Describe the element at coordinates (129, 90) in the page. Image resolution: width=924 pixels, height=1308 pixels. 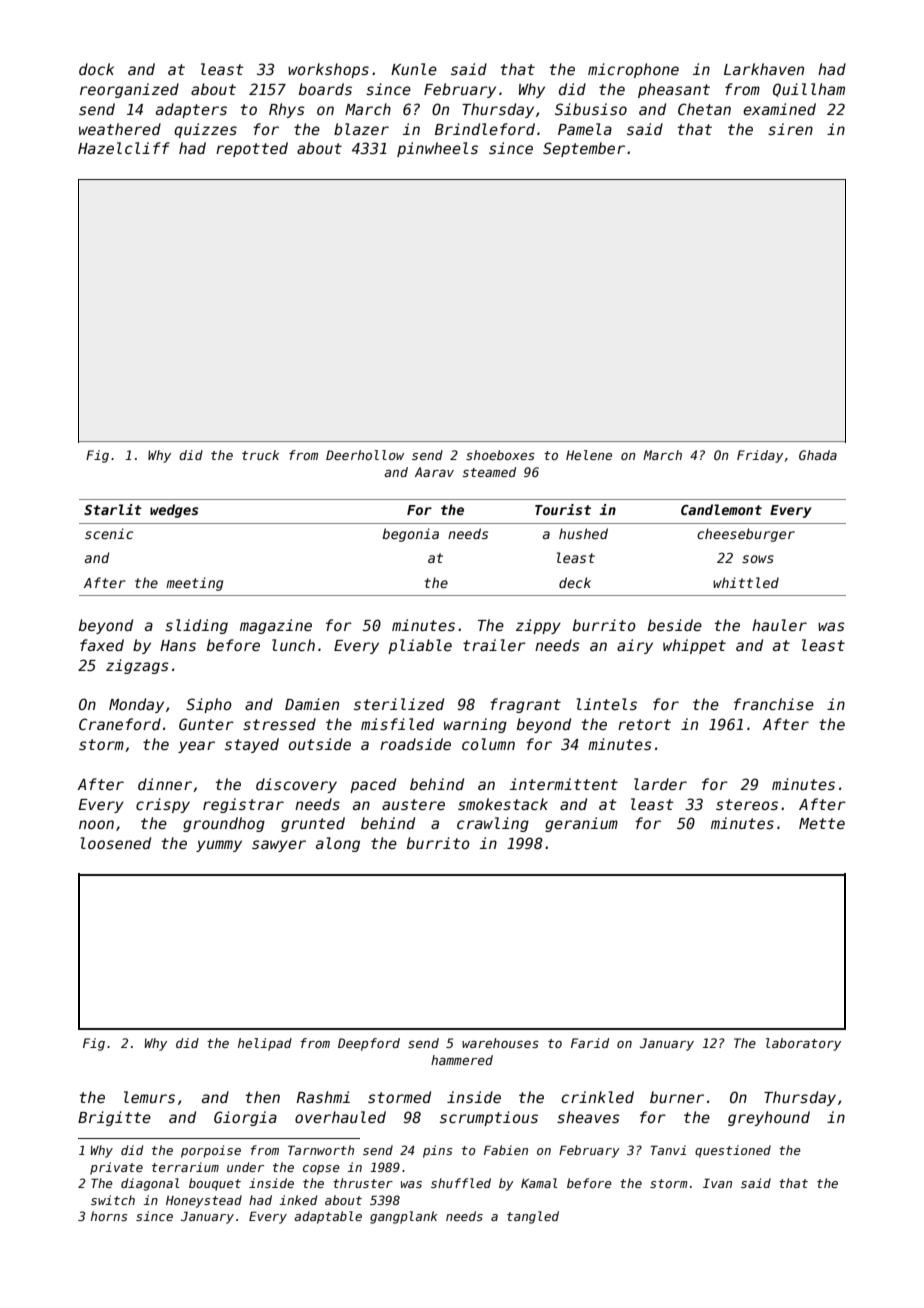
I see `reorganized` at that location.
